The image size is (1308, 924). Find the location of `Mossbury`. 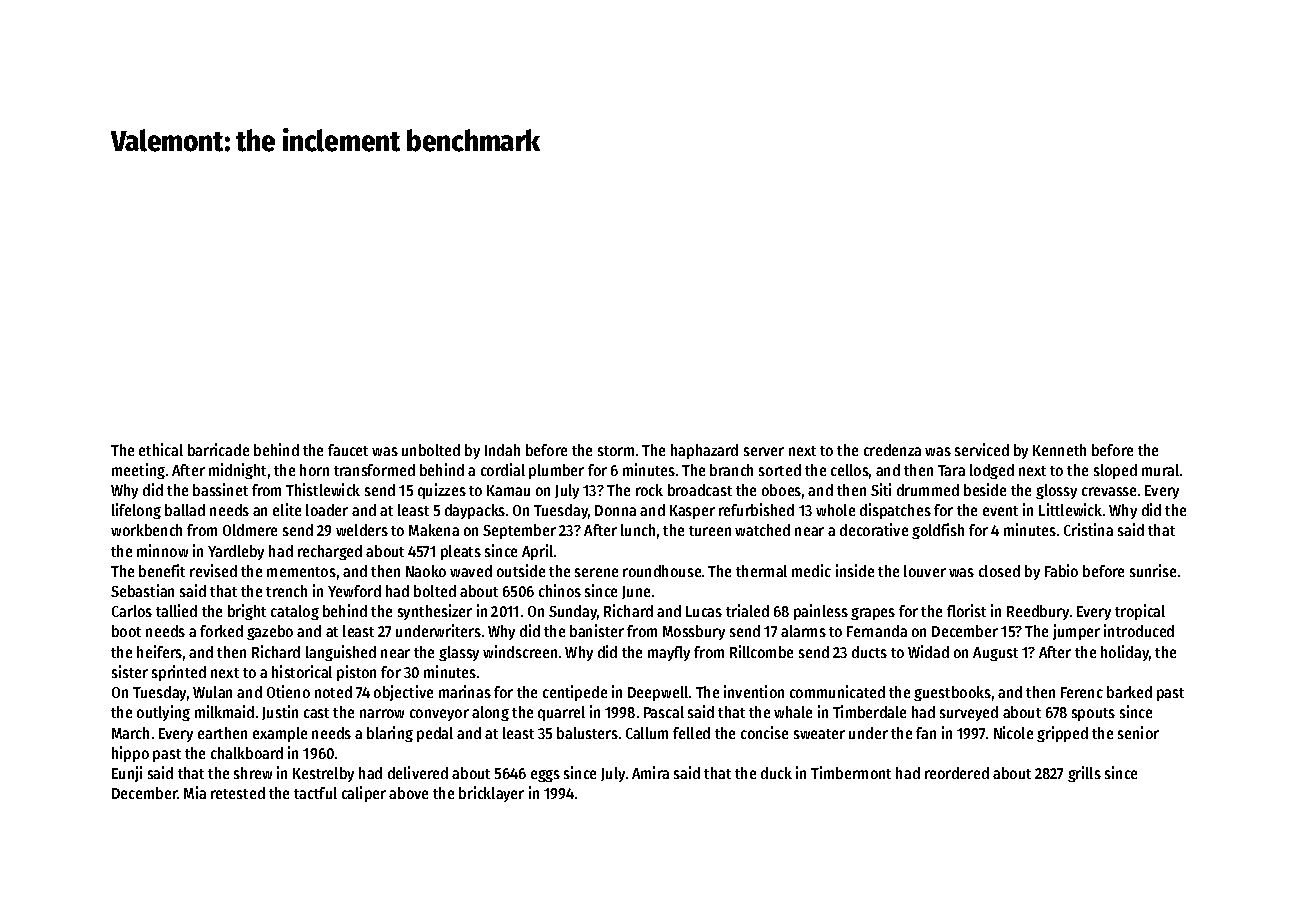

Mossbury is located at coordinates (694, 632).
